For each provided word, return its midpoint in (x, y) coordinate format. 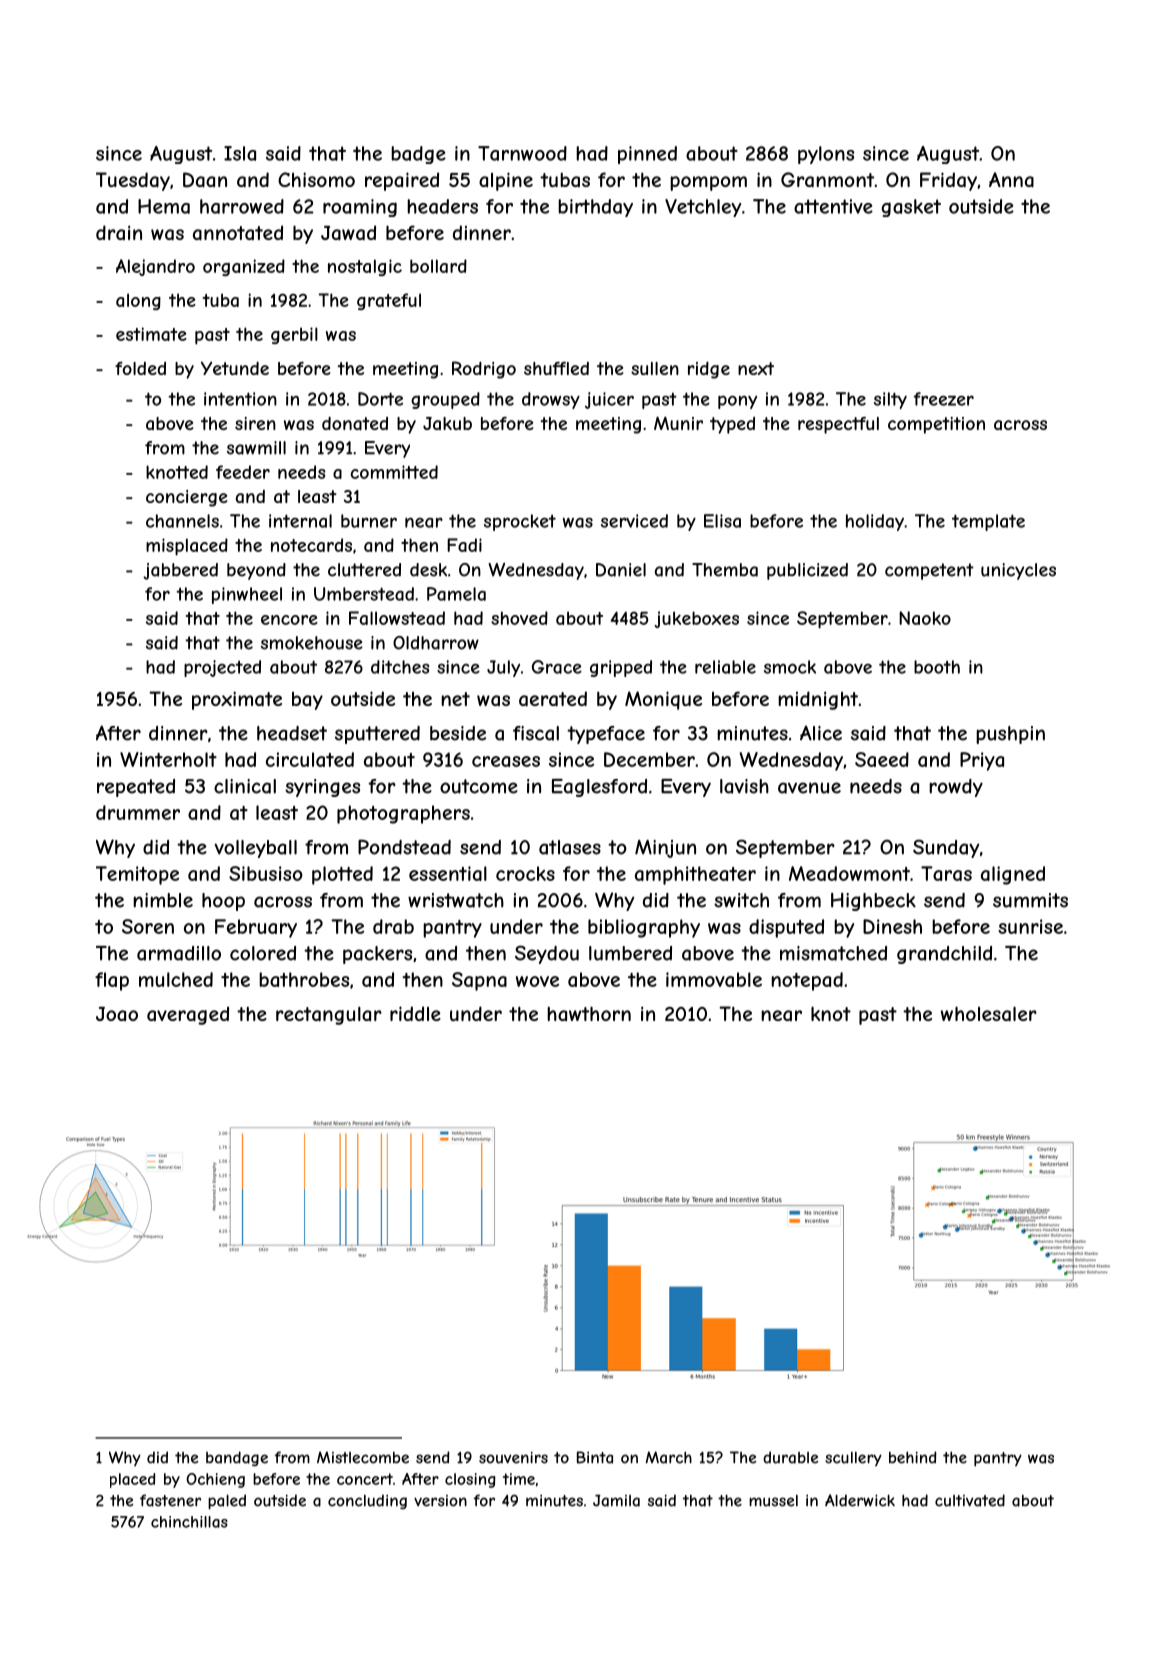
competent (929, 571)
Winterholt (168, 759)
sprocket (520, 522)
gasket (911, 208)
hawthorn (589, 1013)
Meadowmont (849, 873)
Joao (117, 1014)
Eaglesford (599, 788)
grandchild (944, 955)
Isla (240, 153)
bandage (237, 1458)
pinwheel (247, 595)
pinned (647, 155)
